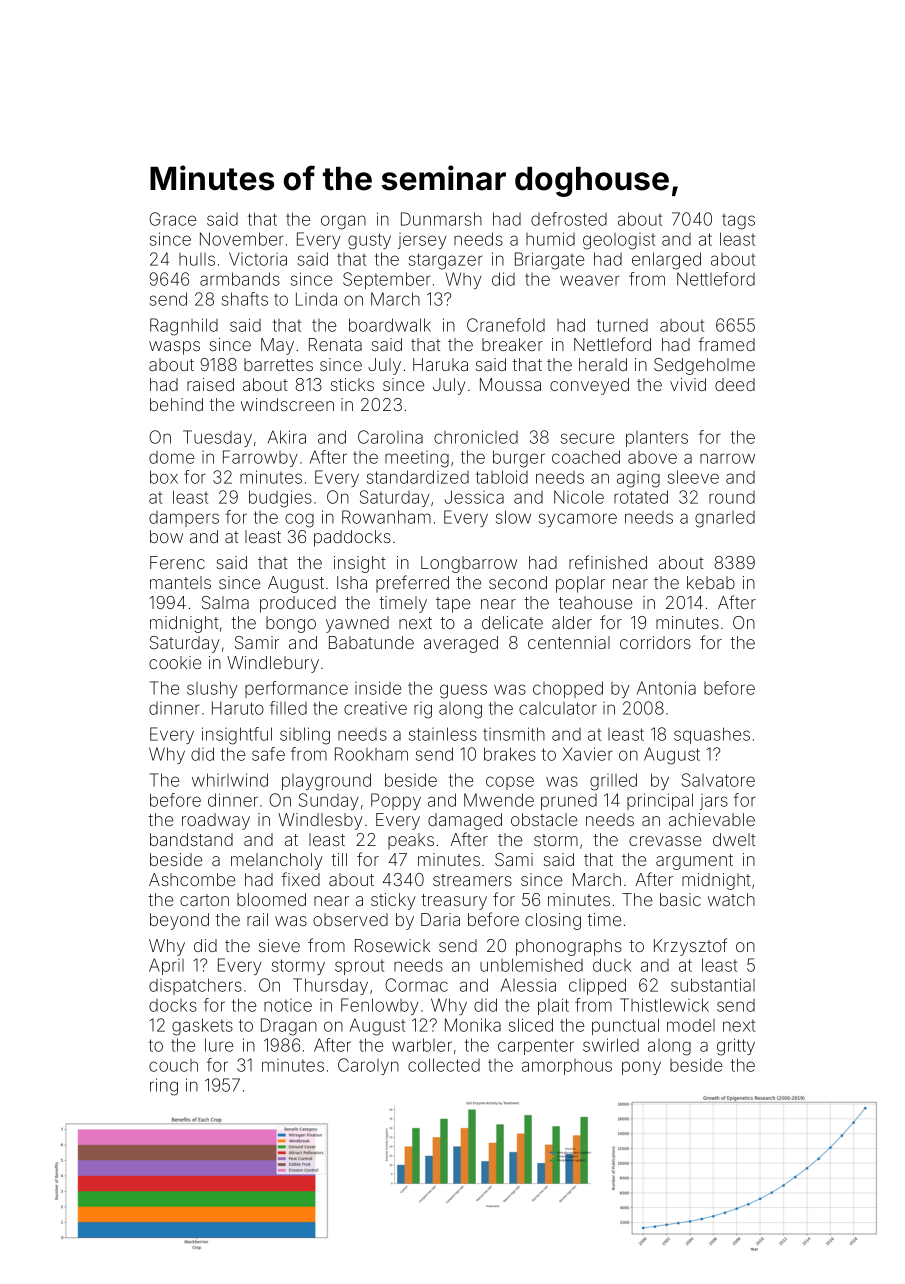  I want to click on deed, so click(735, 384).
